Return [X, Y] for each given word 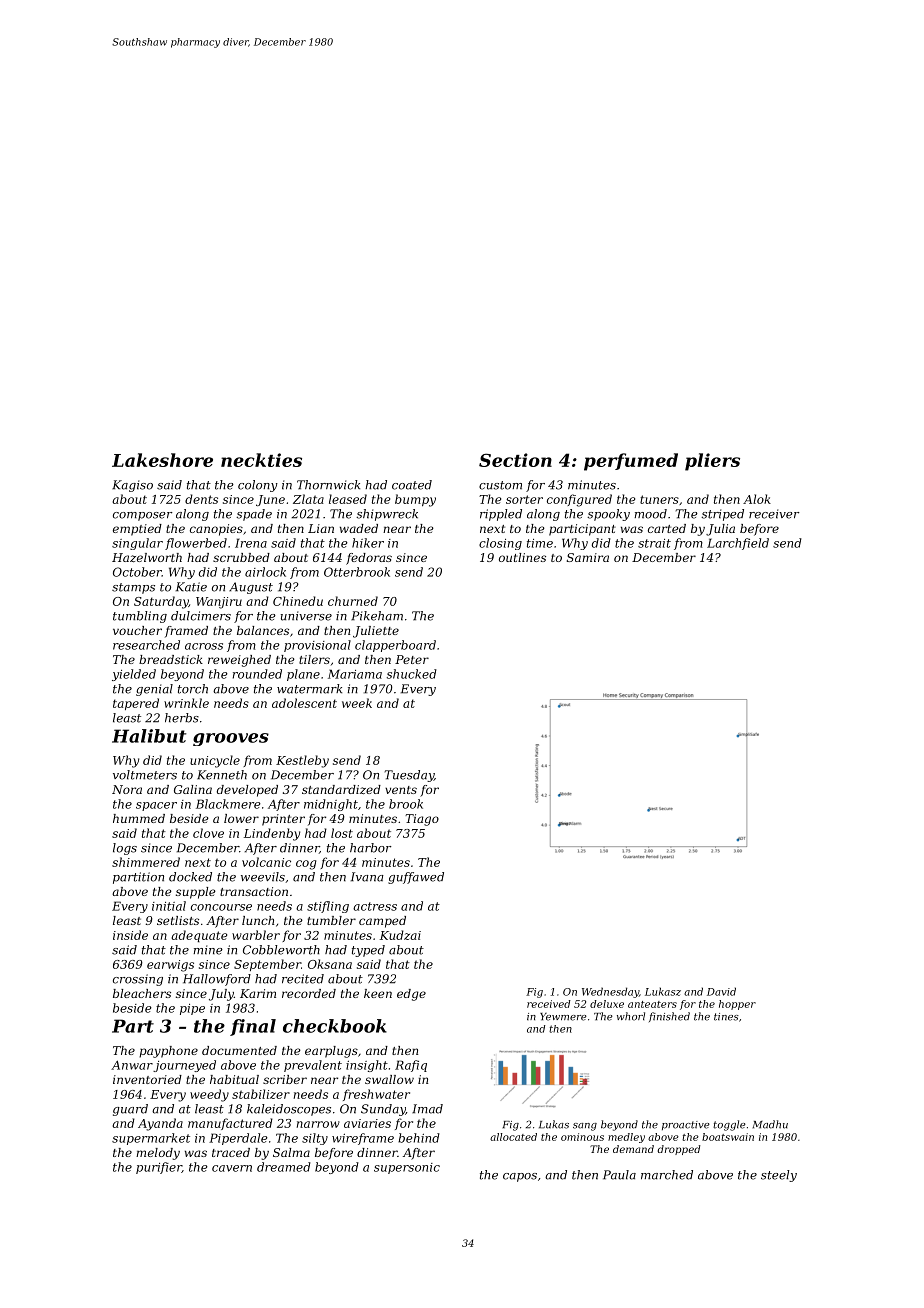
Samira [588, 557]
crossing [138, 980]
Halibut [149, 736]
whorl [631, 1016]
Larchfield [738, 544]
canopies [216, 530]
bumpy [415, 500]
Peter [412, 659]
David [721, 991]
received [549, 1004]
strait [654, 543]
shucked [412, 674]
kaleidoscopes [289, 1110]
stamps [133, 588]
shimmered [146, 862]
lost [342, 833]
